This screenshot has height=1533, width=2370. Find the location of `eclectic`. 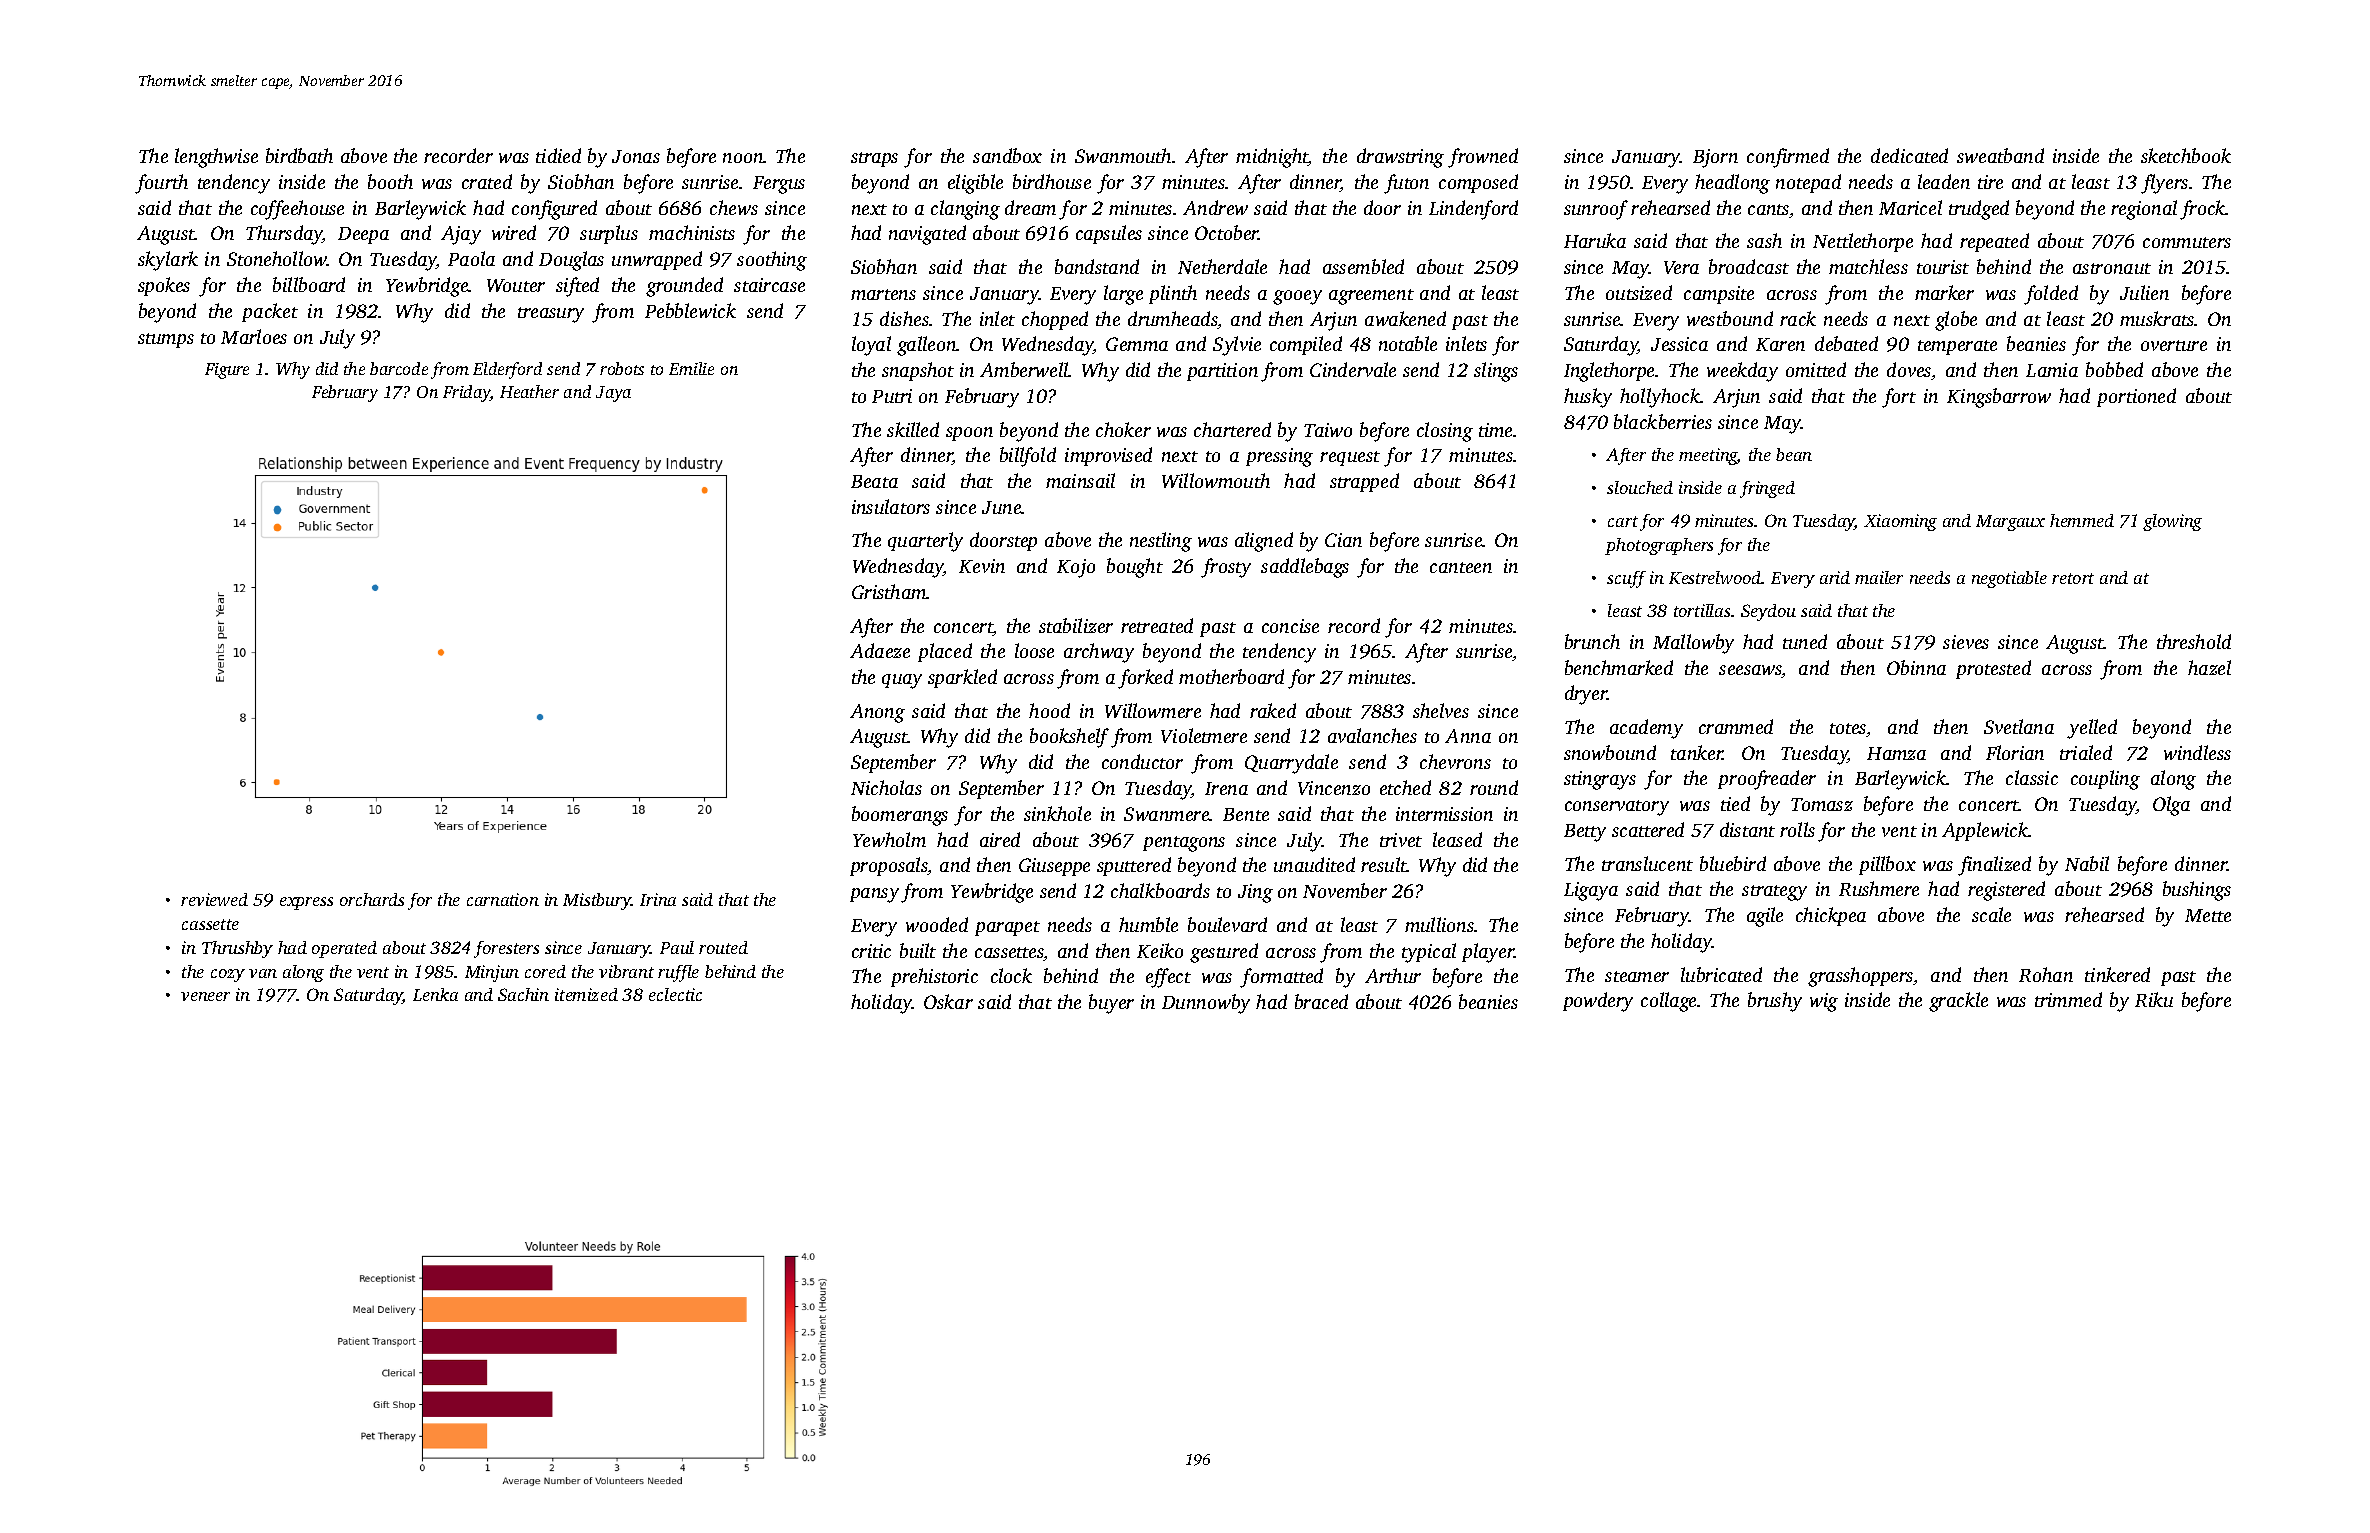

eclectic is located at coordinates (675, 994).
